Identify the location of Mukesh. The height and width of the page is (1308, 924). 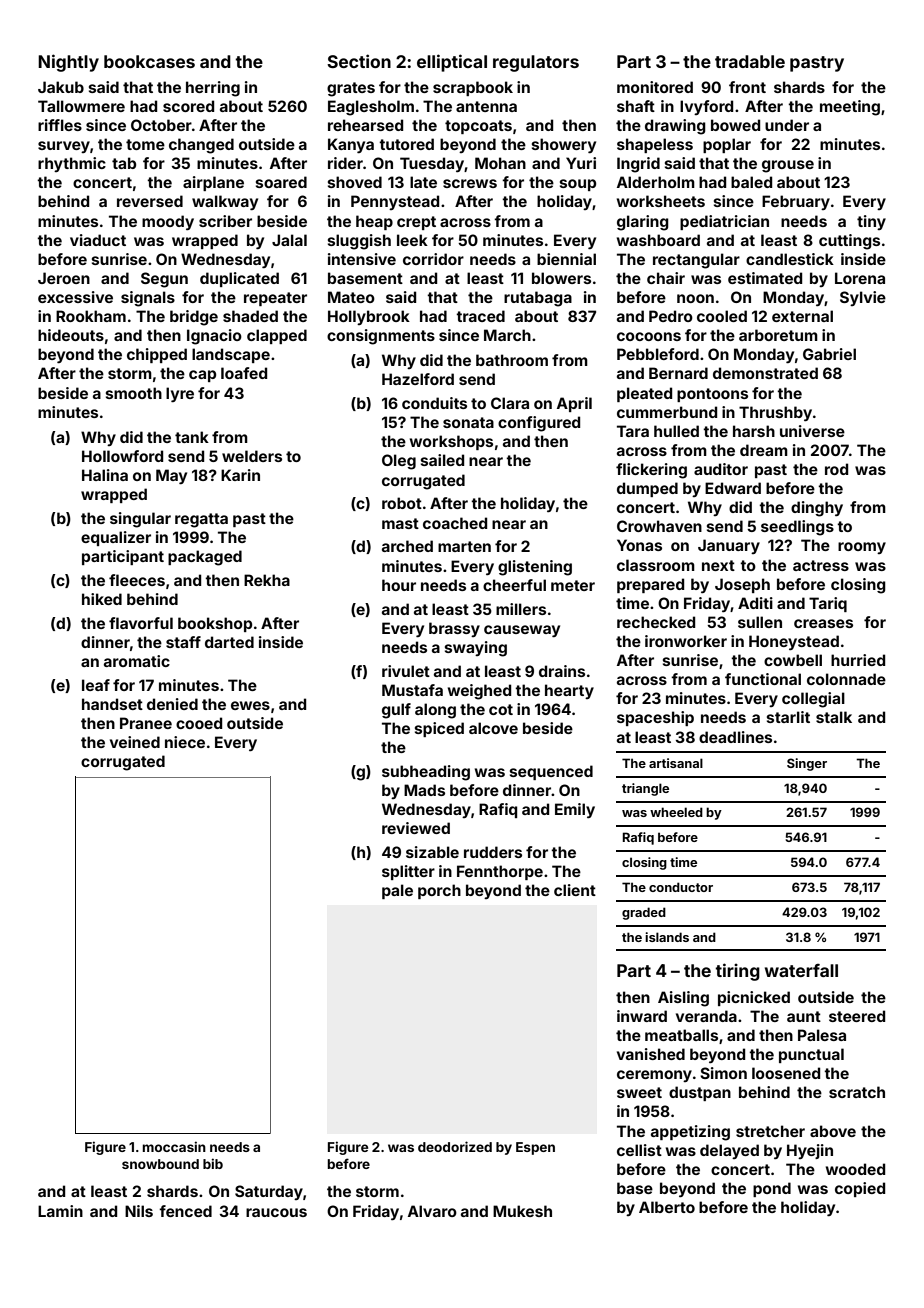
(522, 1211).
